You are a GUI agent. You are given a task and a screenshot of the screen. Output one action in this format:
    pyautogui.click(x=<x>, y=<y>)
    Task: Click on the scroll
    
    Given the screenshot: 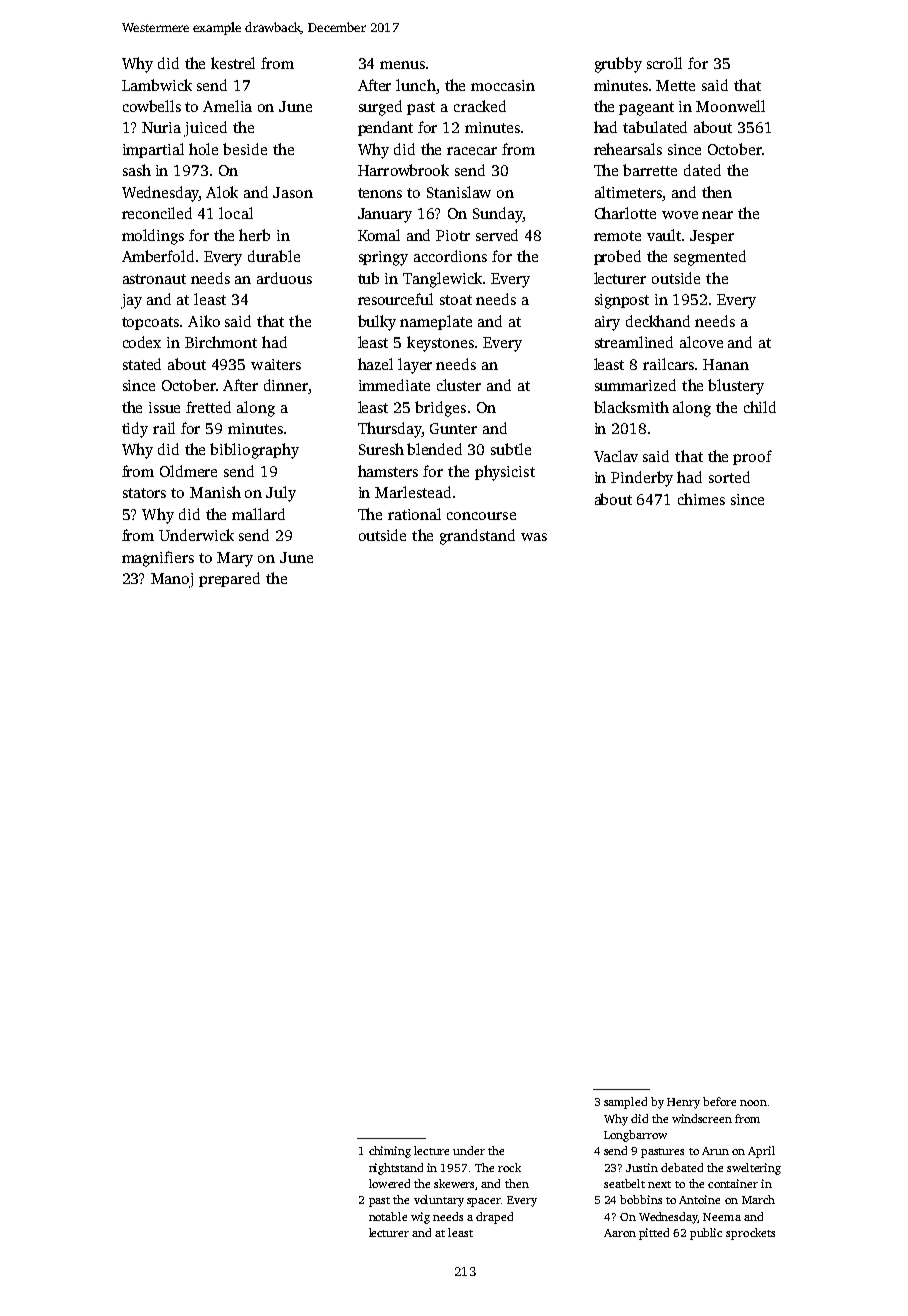 What is the action you would take?
    pyautogui.click(x=664, y=63)
